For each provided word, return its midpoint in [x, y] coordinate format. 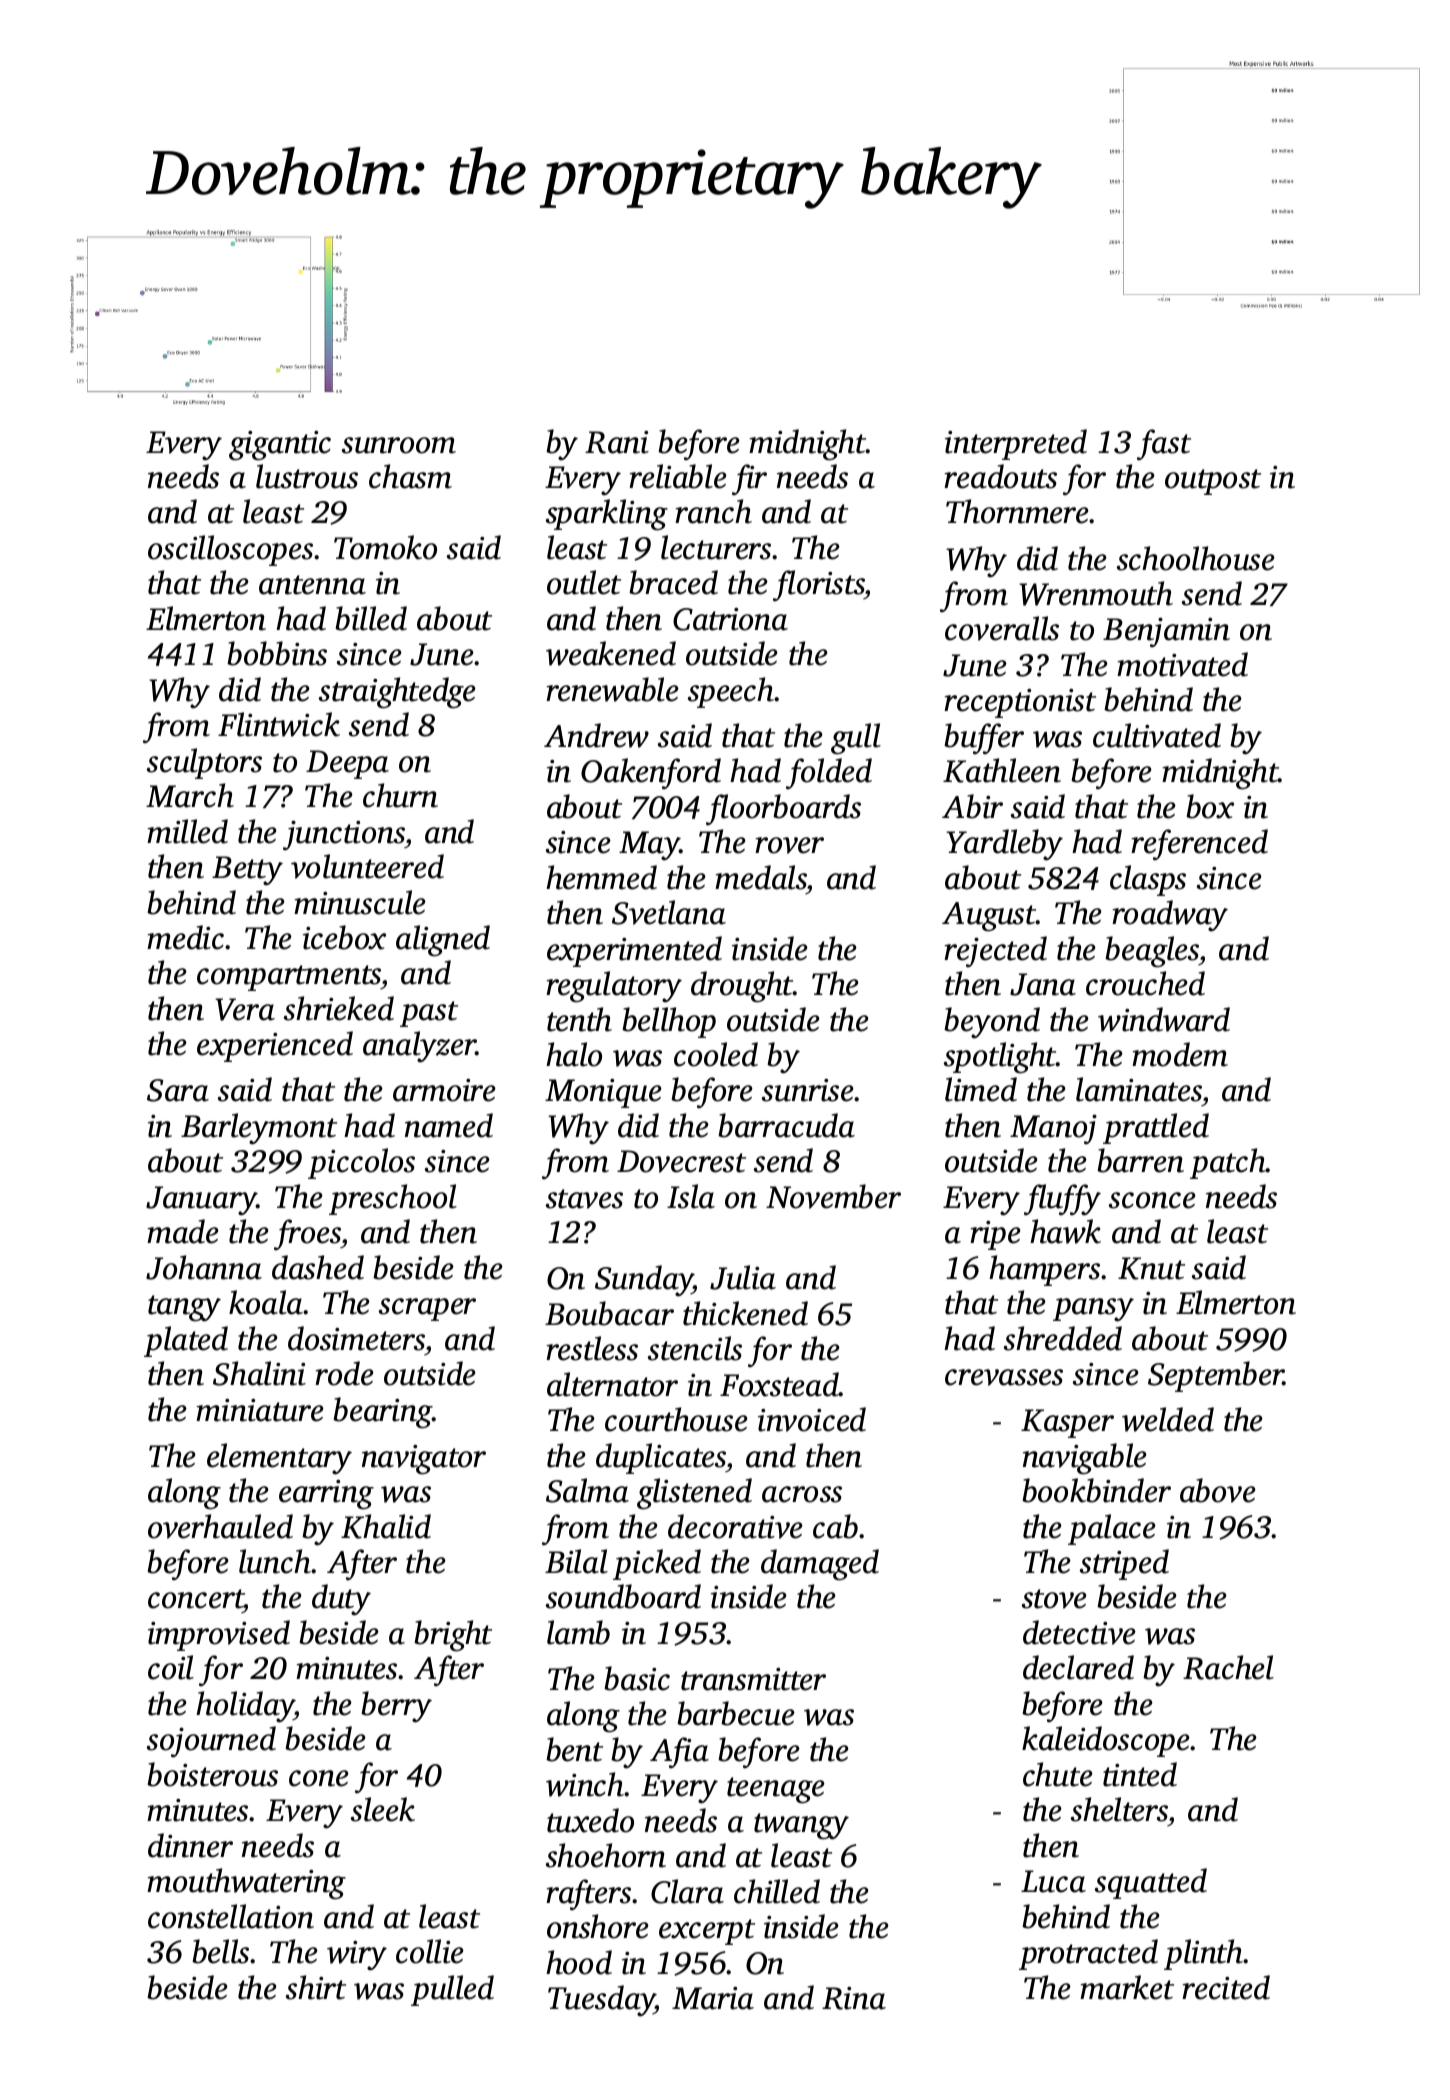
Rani [617, 442]
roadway [1170, 916]
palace [1112, 1529]
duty [341, 1600]
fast [1164, 445]
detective [1079, 1632]
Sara [178, 1090]
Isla [691, 1196]
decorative [735, 1526]
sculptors [204, 763]
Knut [1151, 1268]
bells [221, 1951]
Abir [972, 806]
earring [326, 1495]
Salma [587, 1490]
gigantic [280, 446]
